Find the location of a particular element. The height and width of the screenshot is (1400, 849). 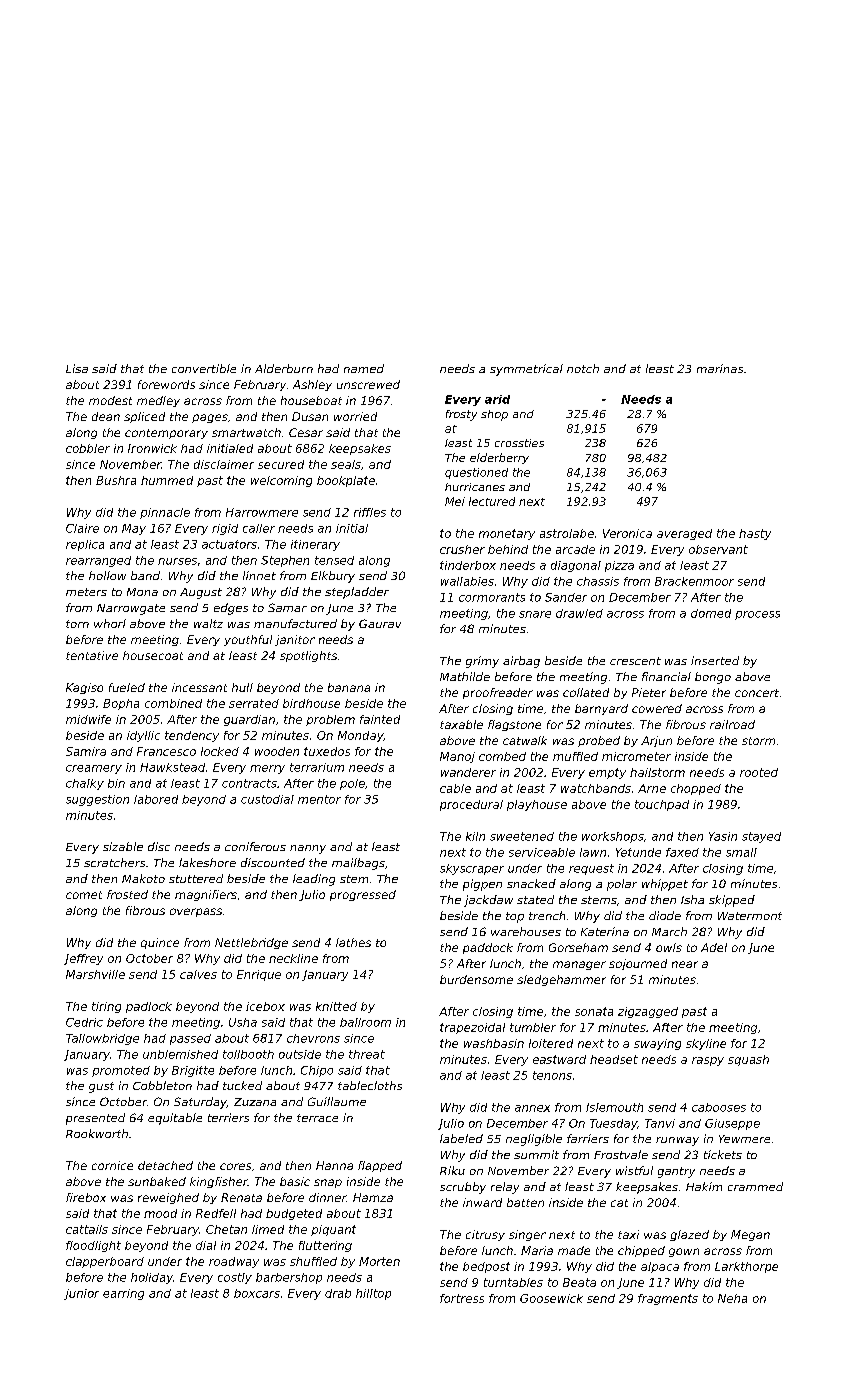

Pieter is located at coordinates (649, 692).
